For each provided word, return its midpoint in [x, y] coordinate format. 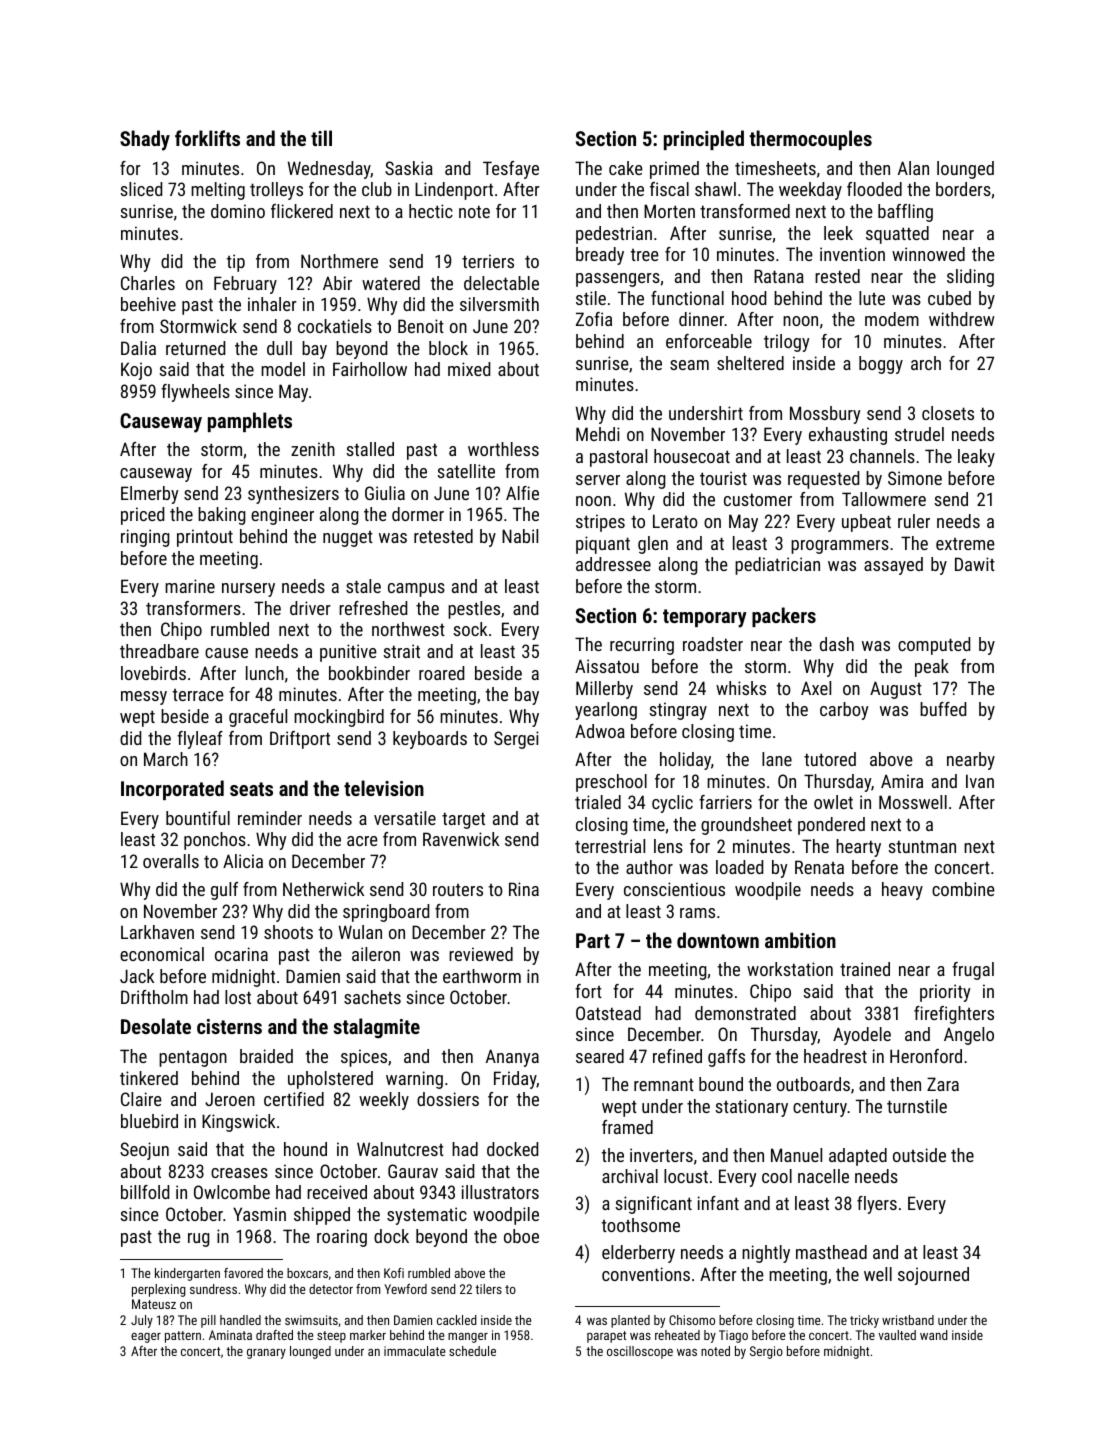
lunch [265, 673]
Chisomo [692, 1320]
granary [266, 1354]
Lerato [675, 521]
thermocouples [810, 140]
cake [626, 168]
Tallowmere [884, 499]
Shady [145, 140]
